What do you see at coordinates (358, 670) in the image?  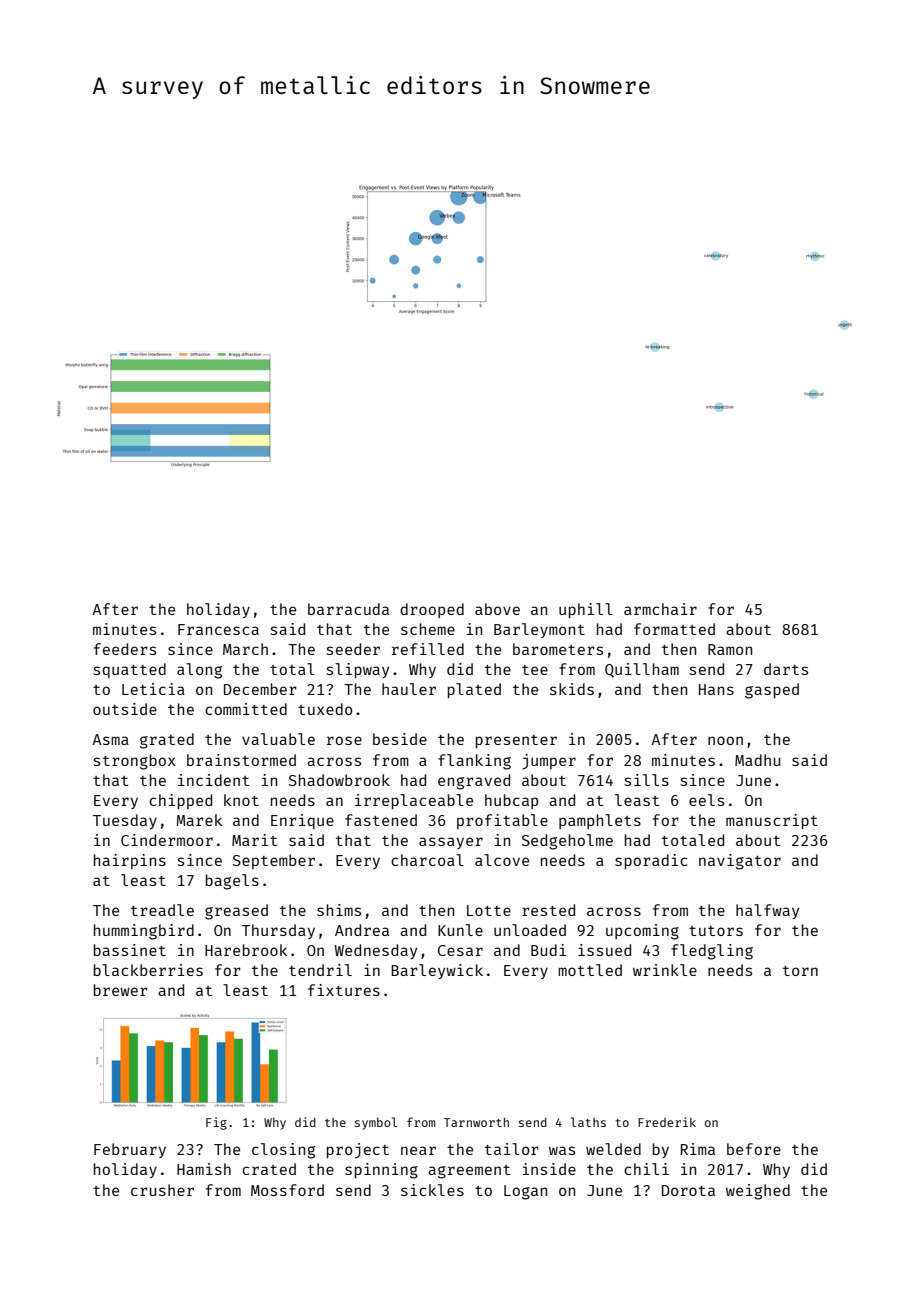 I see `slipway` at bounding box center [358, 670].
